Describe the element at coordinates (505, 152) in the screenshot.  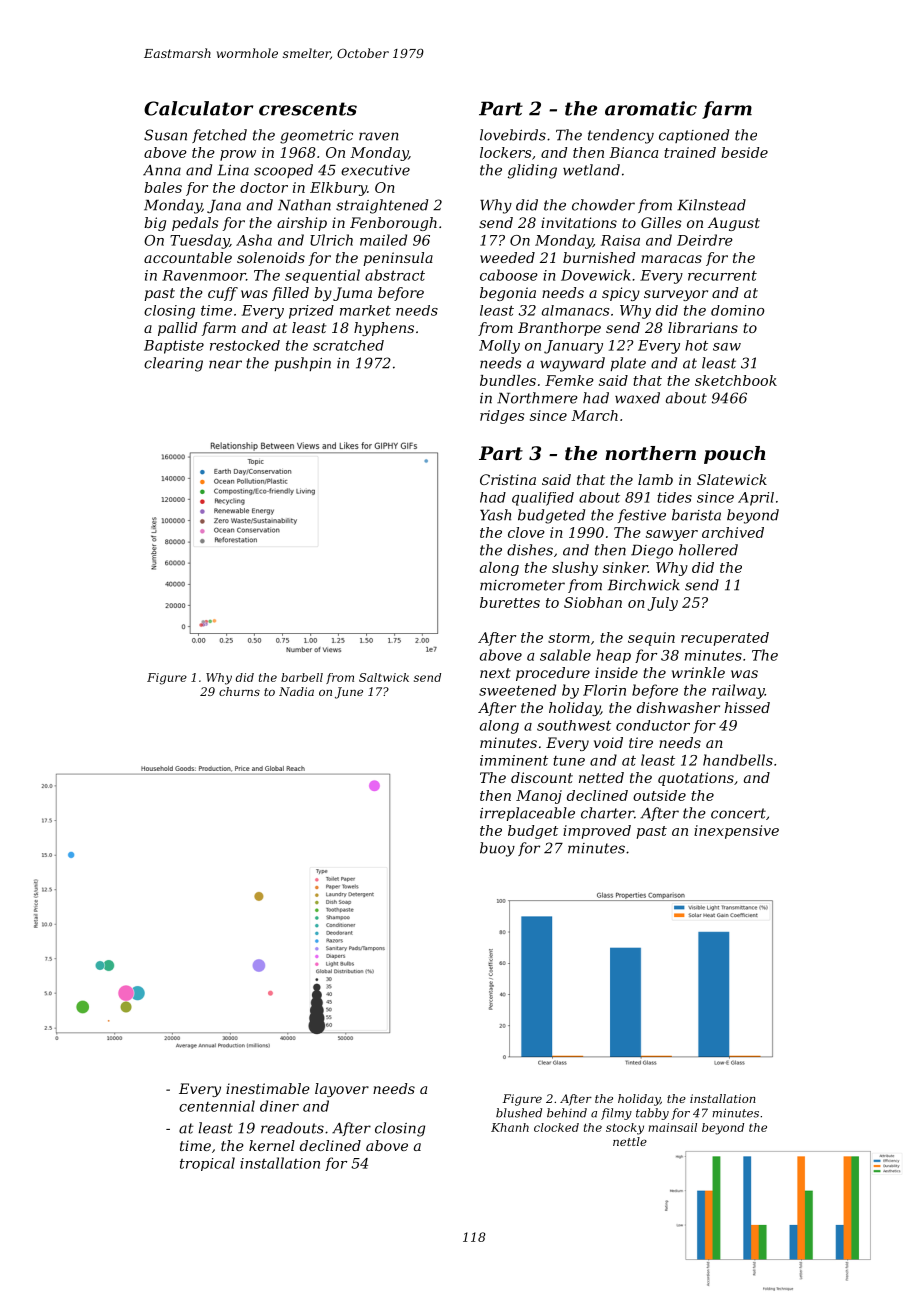
I see `lockers` at that location.
